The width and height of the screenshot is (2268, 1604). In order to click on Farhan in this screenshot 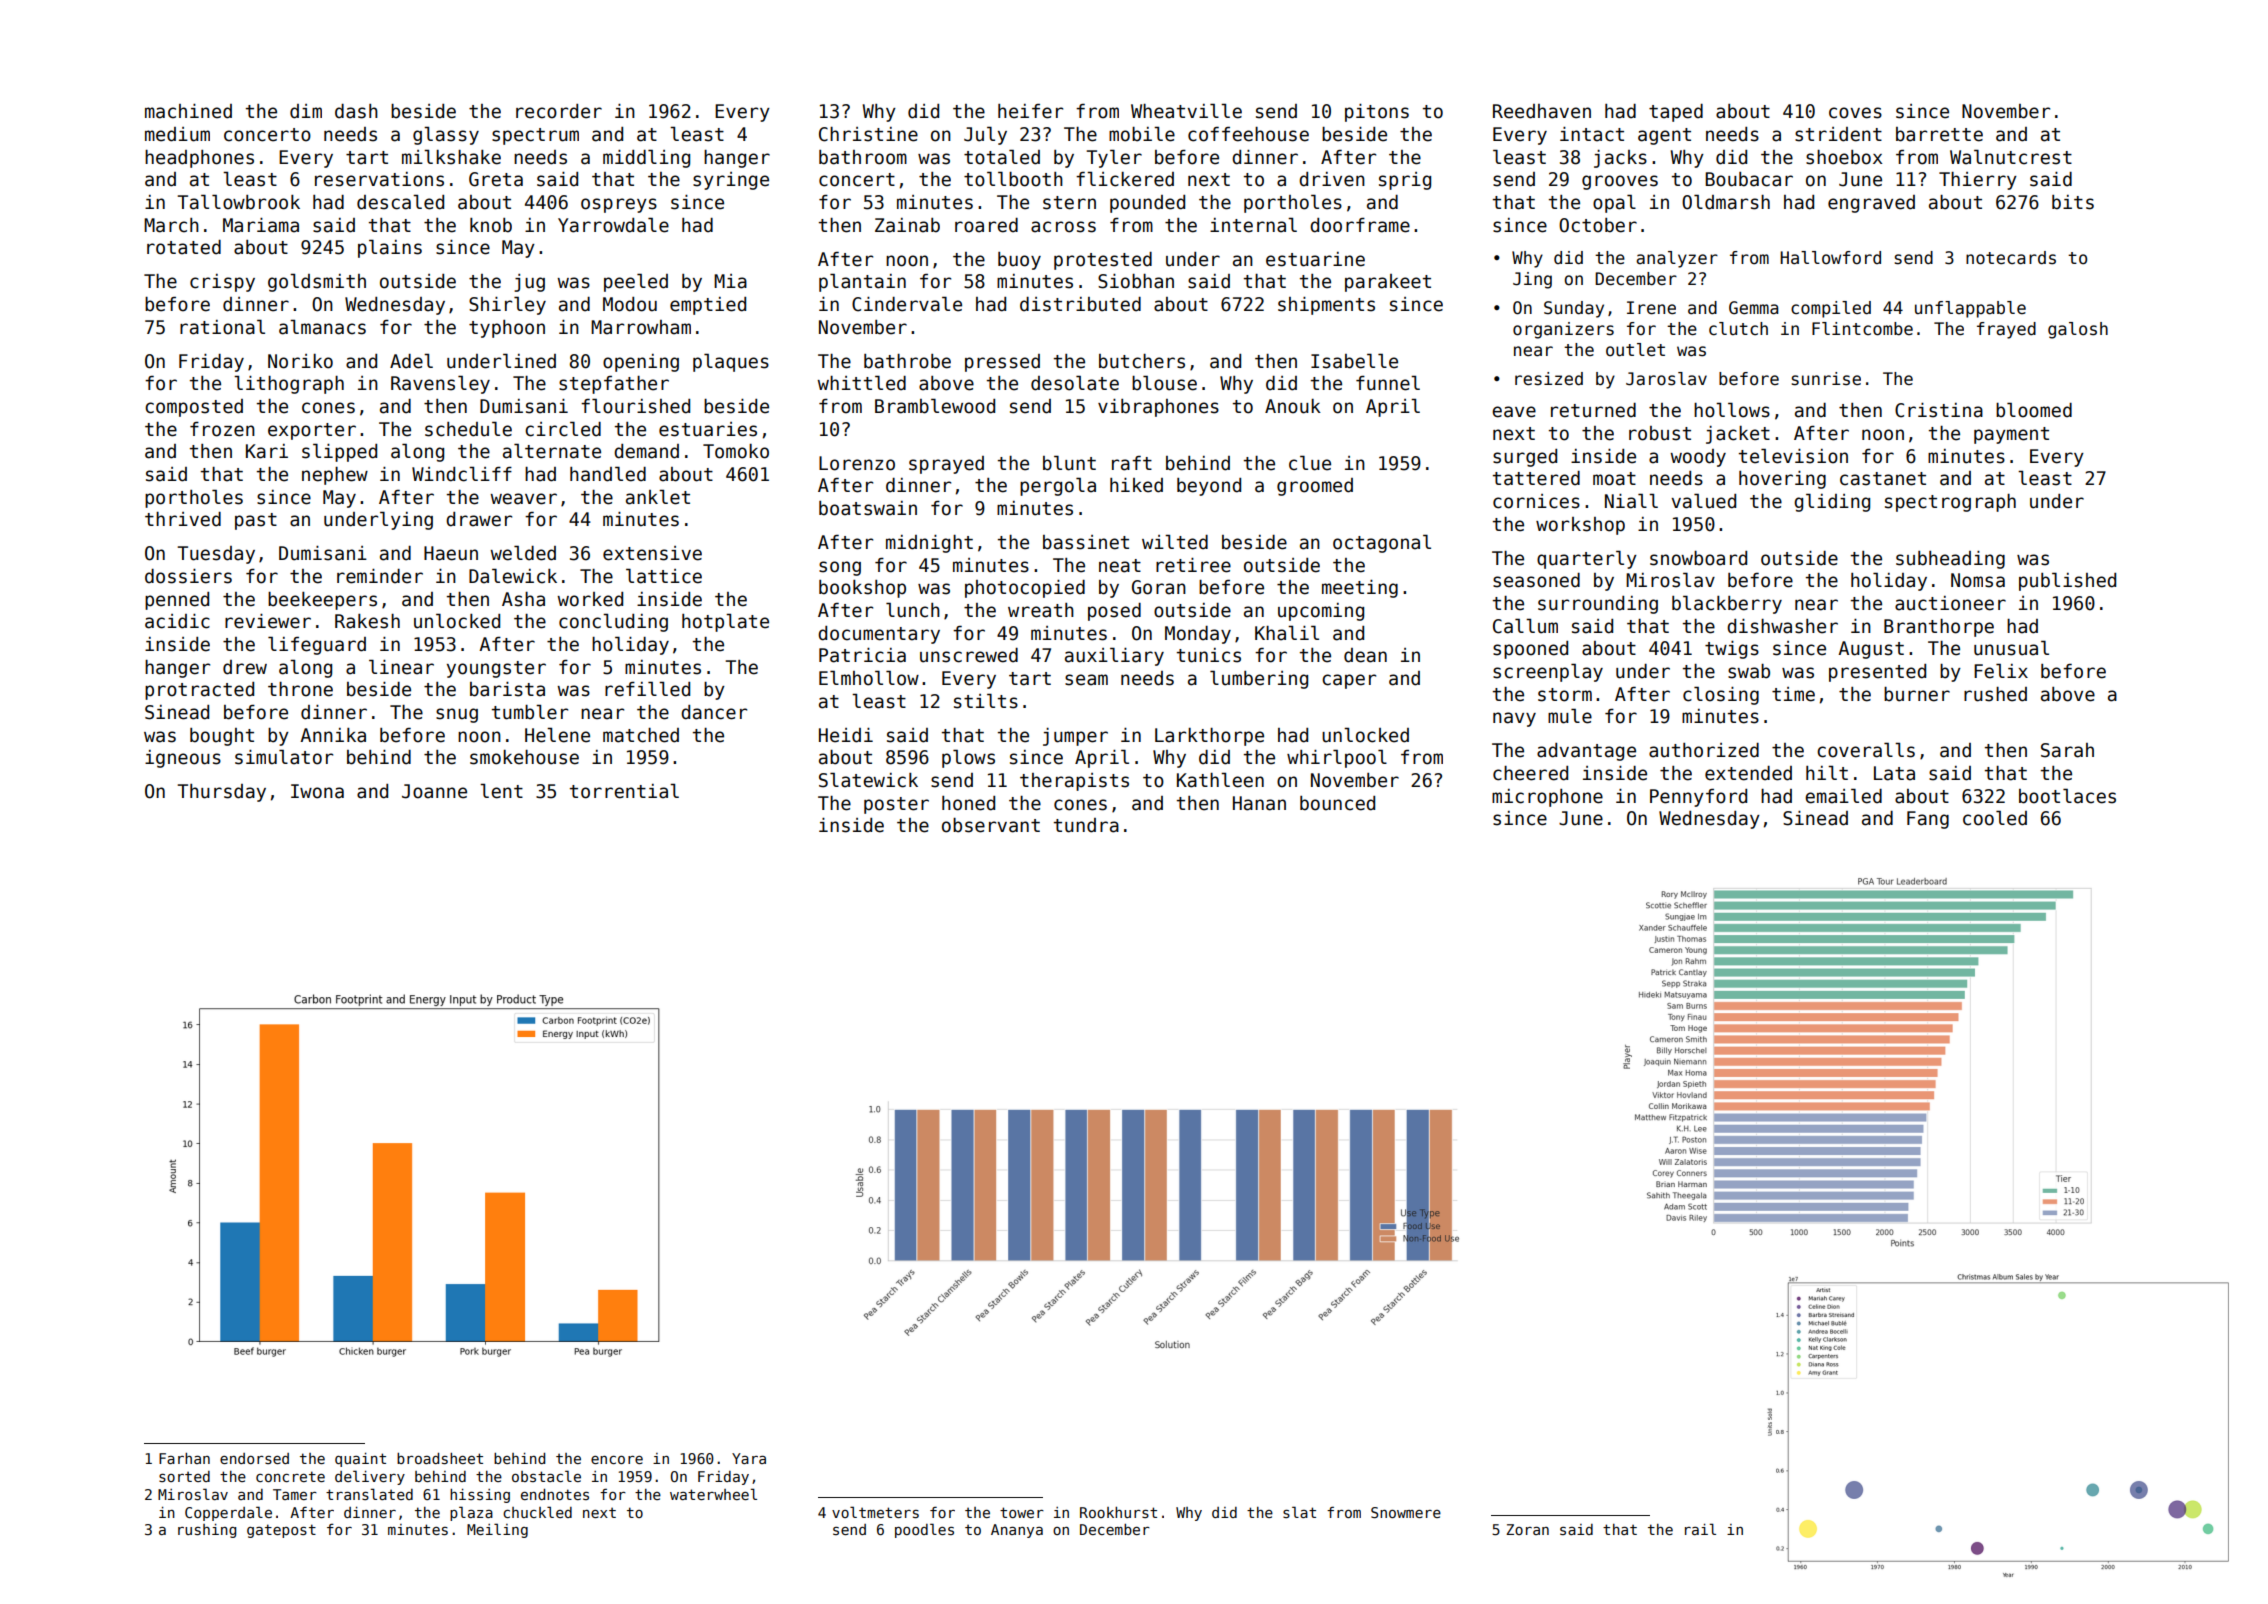, I will do `click(184, 1458)`.
